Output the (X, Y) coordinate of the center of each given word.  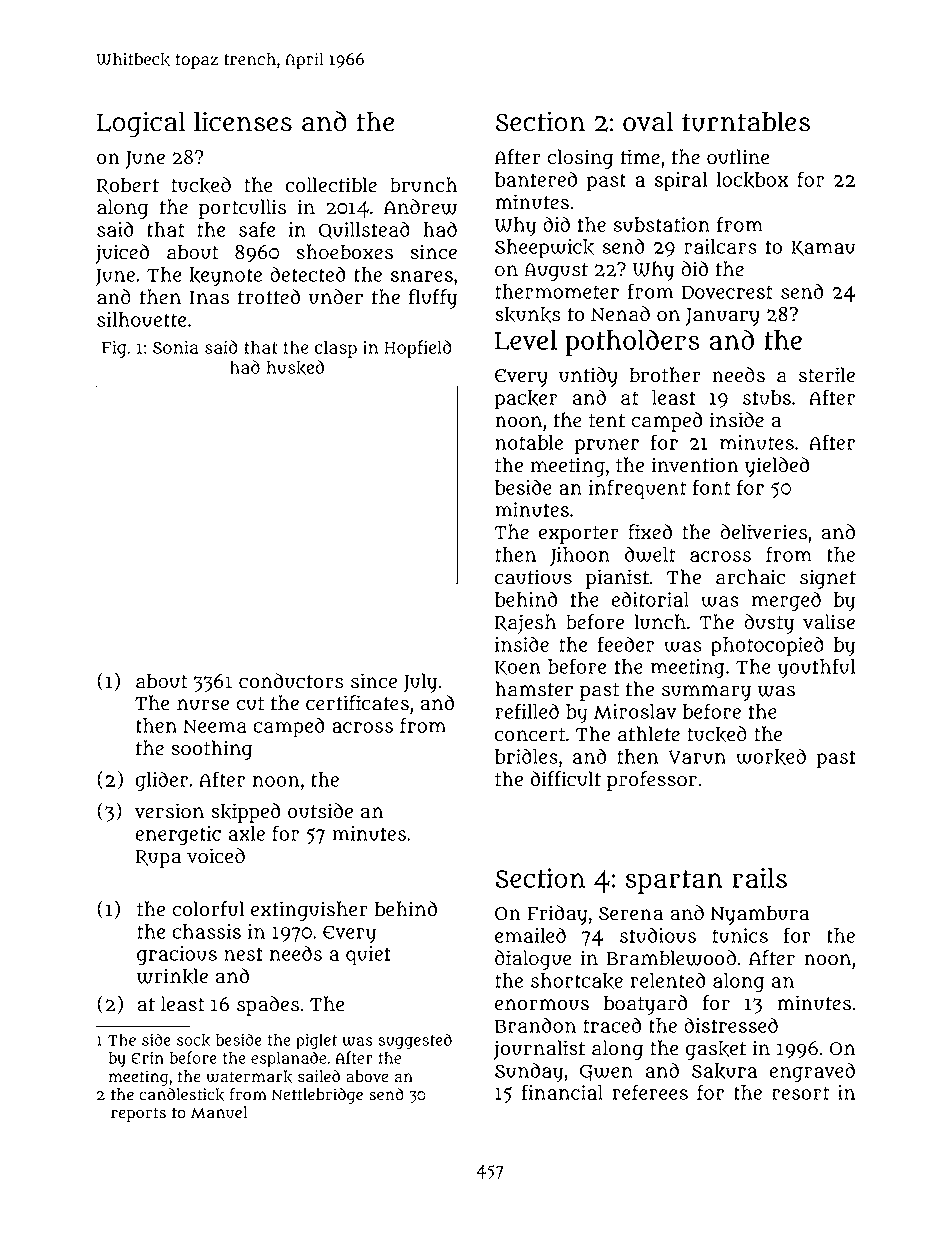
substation (661, 224)
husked (295, 367)
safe (257, 229)
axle (246, 833)
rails (759, 878)
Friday (557, 915)
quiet (368, 956)
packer (526, 400)
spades (268, 1006)
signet (828, 579)
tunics (740, 935)
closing (580, 159)
